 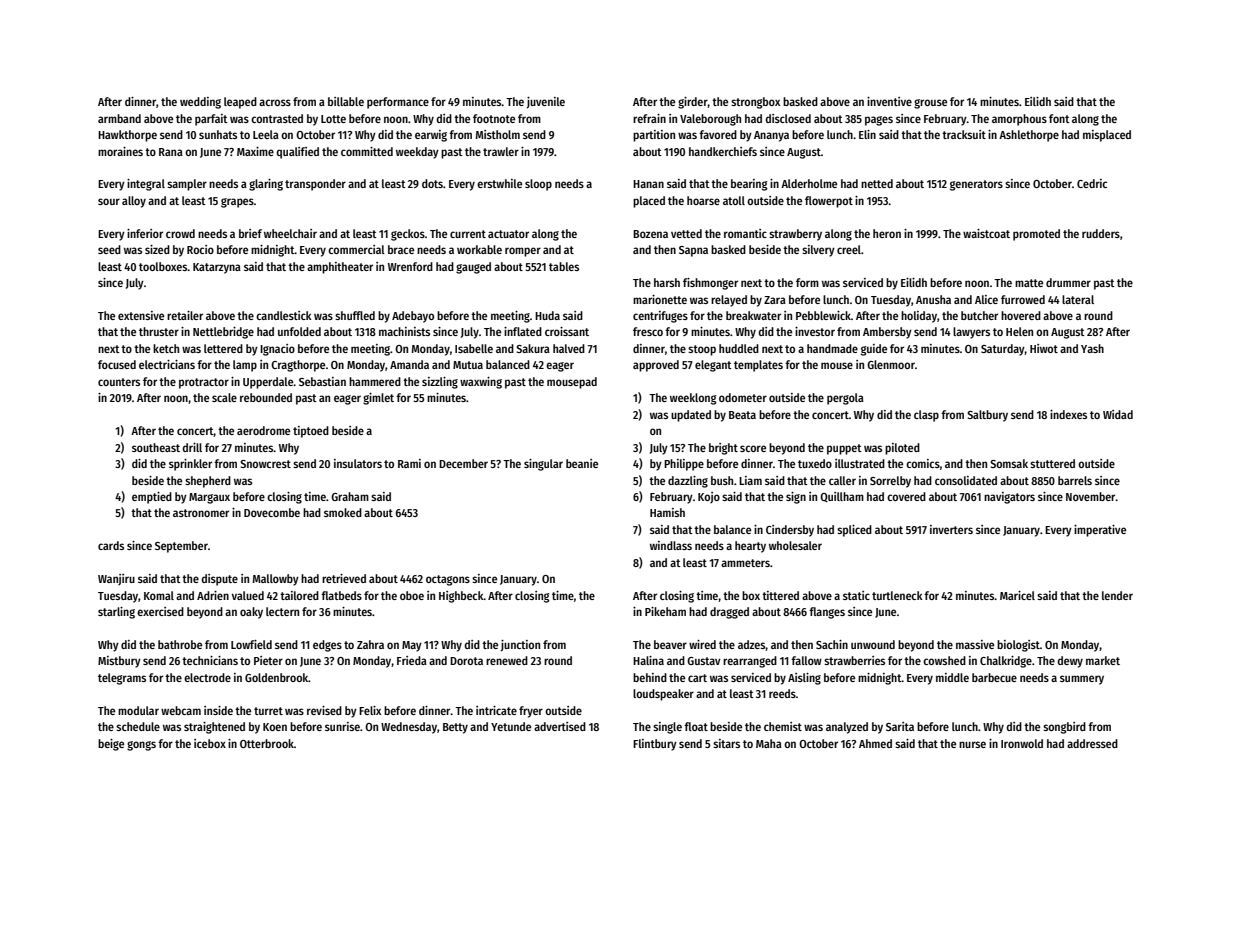 What do you see at coordinates (268, 660) in the screenshot?
I see `Pieter` at bounding box center [268, 660].
